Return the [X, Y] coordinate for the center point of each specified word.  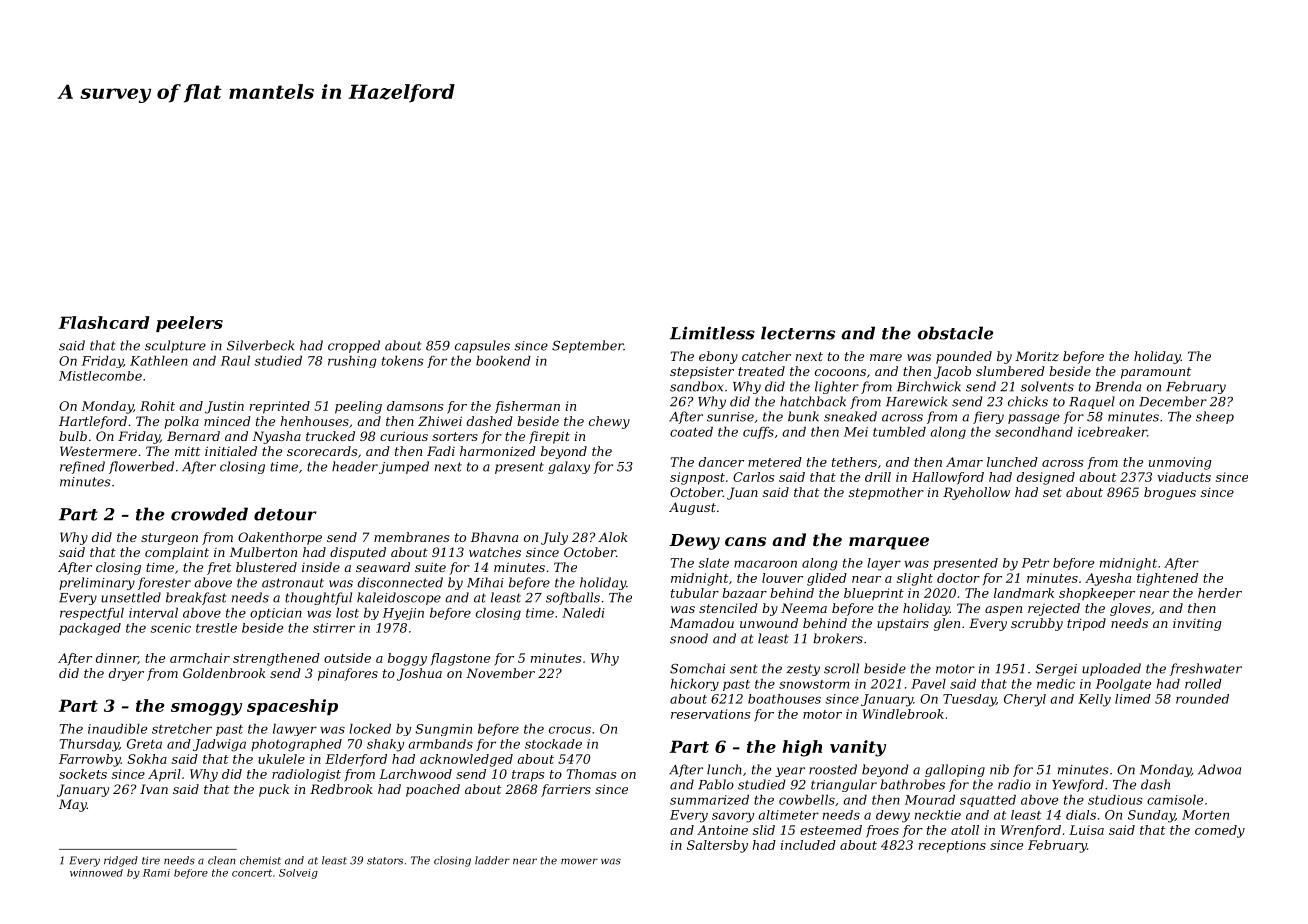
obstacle [956, 333]
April [164, 775]
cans [745, 541]
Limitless [712, 333]
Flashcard [104, 322]
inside [321, 567]
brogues [1170, 493]
